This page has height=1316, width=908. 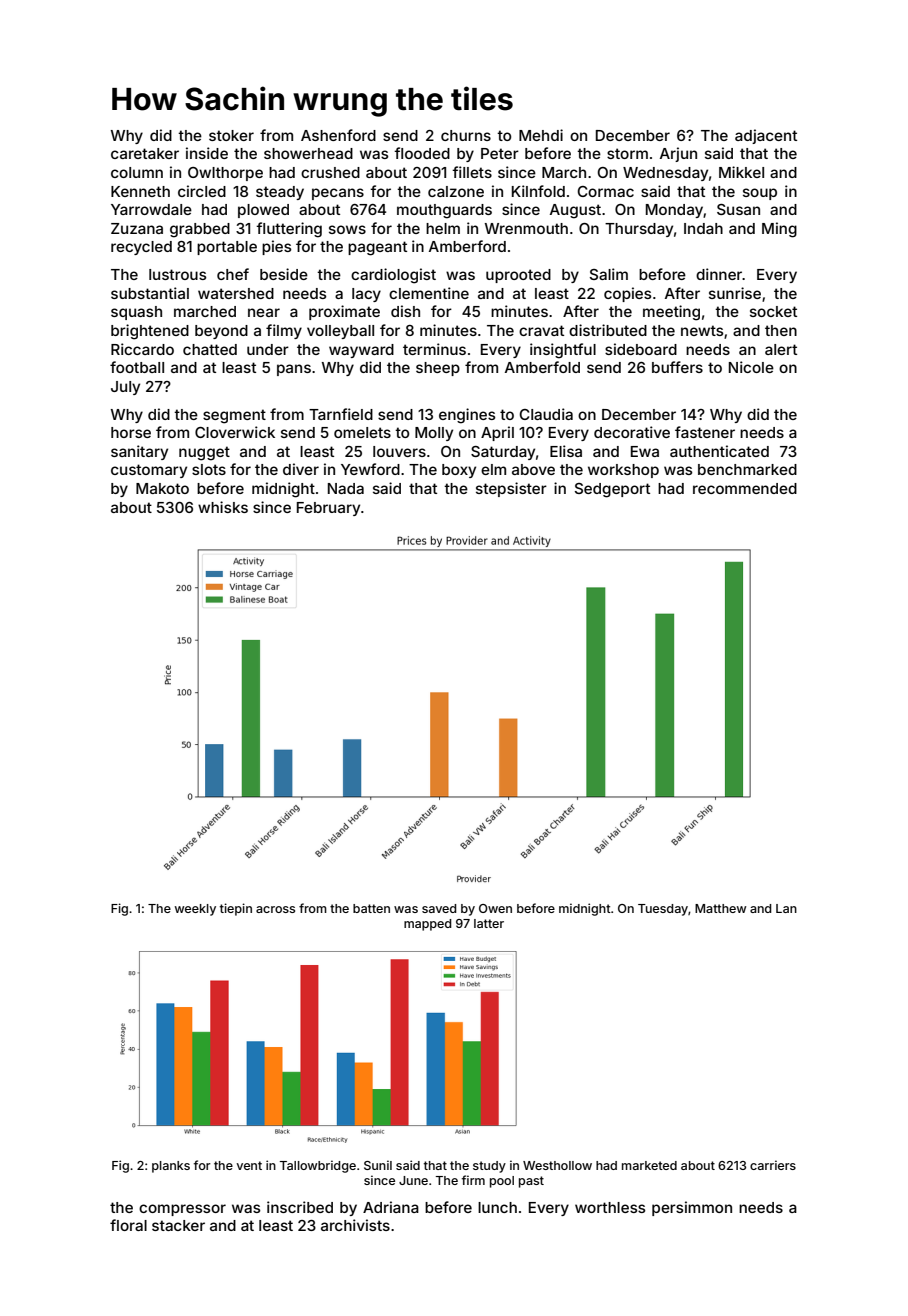 What do you see at coordinates (151, 209) in the page?
I see `Yarrowdale` at bounding box center [151, 209].
